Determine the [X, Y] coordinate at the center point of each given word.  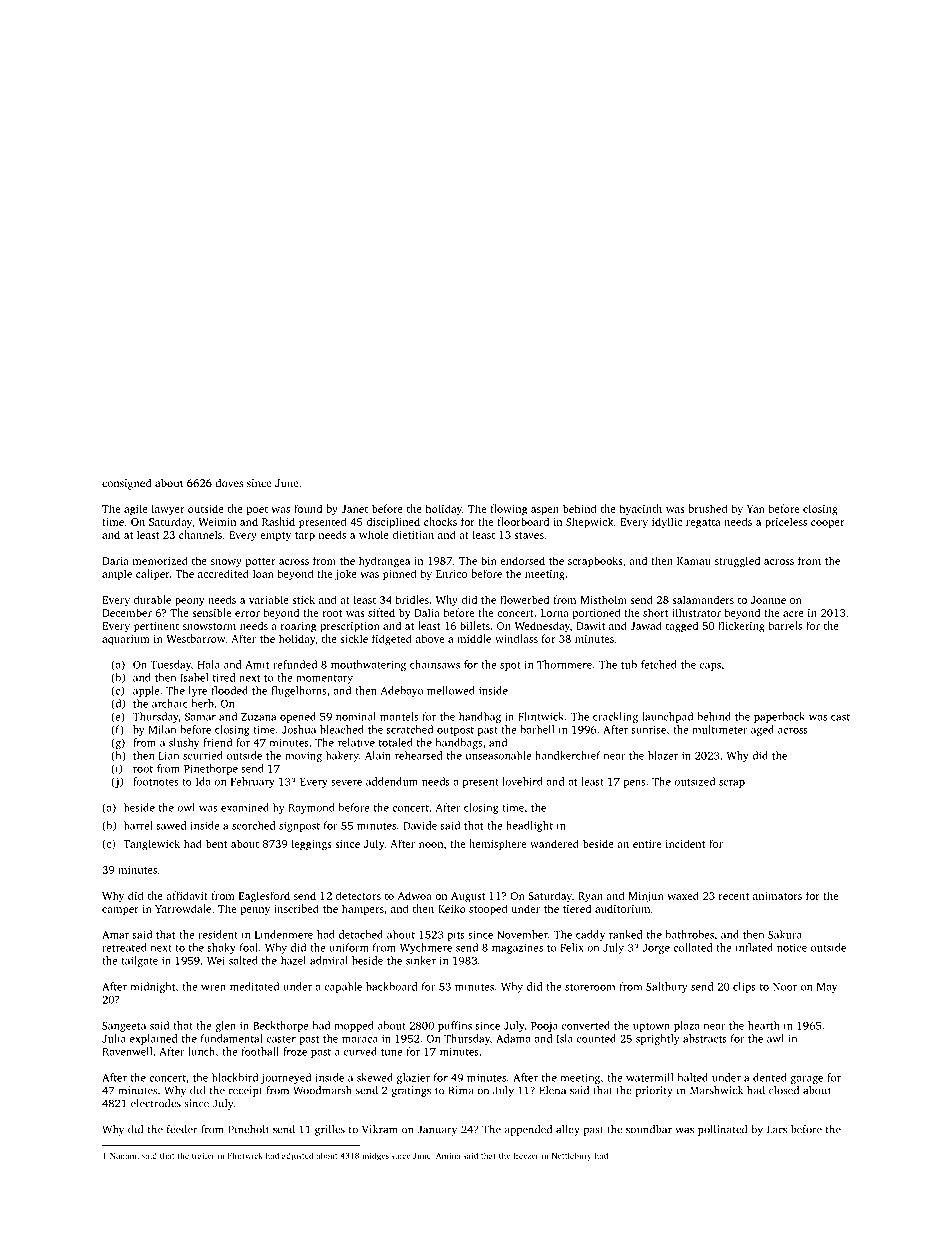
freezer [526, 1155]
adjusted [298, 1156]
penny [255, 911]
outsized [694, 781]
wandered [554, 843]
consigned [127, 484]
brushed [708, 508]
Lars [777, 1129]
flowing [508, 510]
